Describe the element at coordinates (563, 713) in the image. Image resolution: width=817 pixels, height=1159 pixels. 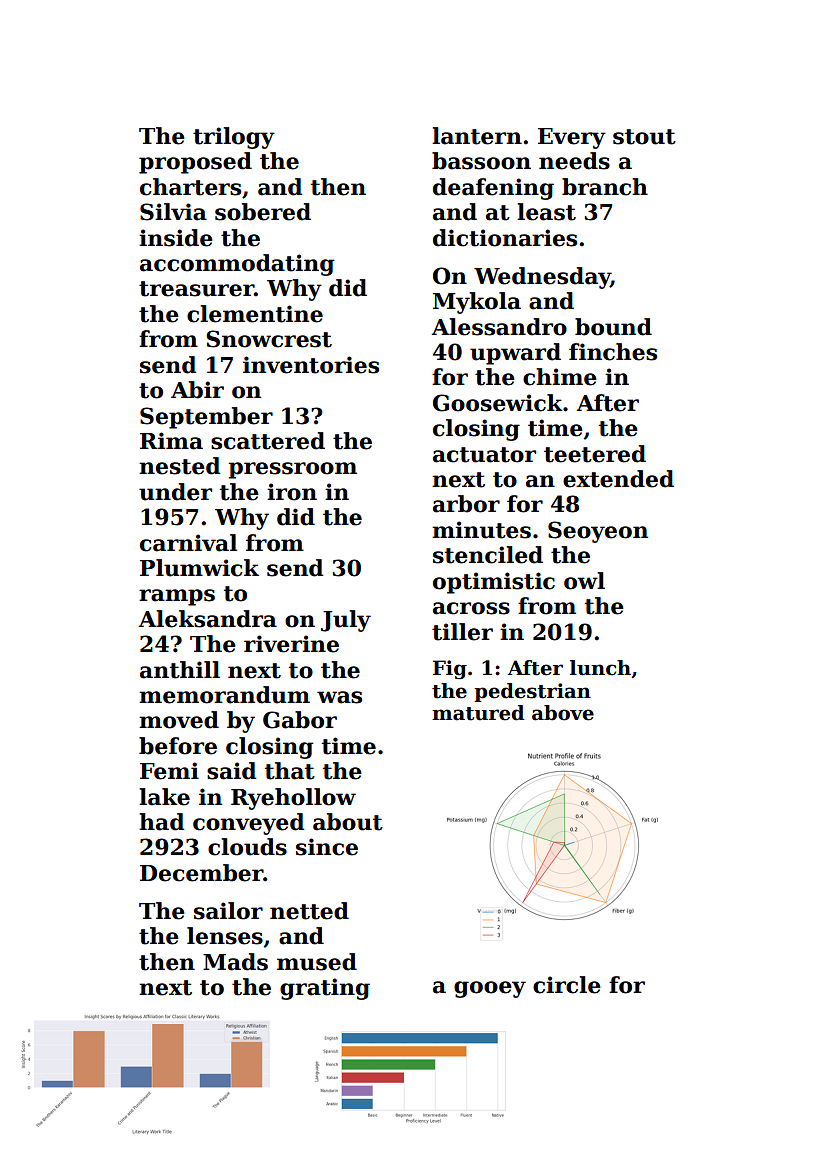
I see `above` at that location.
